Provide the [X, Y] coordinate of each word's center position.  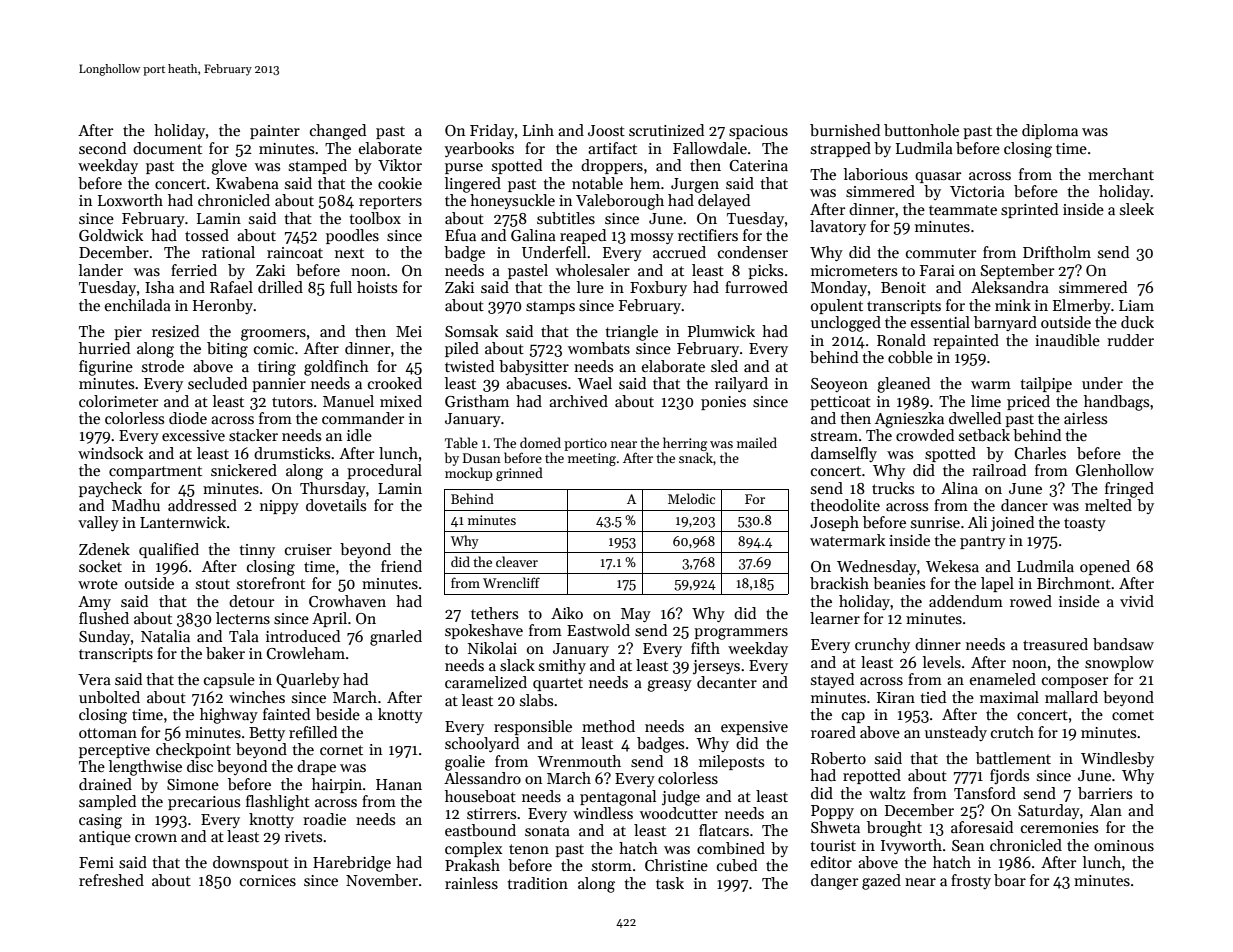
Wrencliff [511, 582]
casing [100, 821]
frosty [971, 881]
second [102, 148]
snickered [244, 470]
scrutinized [666, 130]
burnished [845, 130]
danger [834, 882]
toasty [1085, 524]
